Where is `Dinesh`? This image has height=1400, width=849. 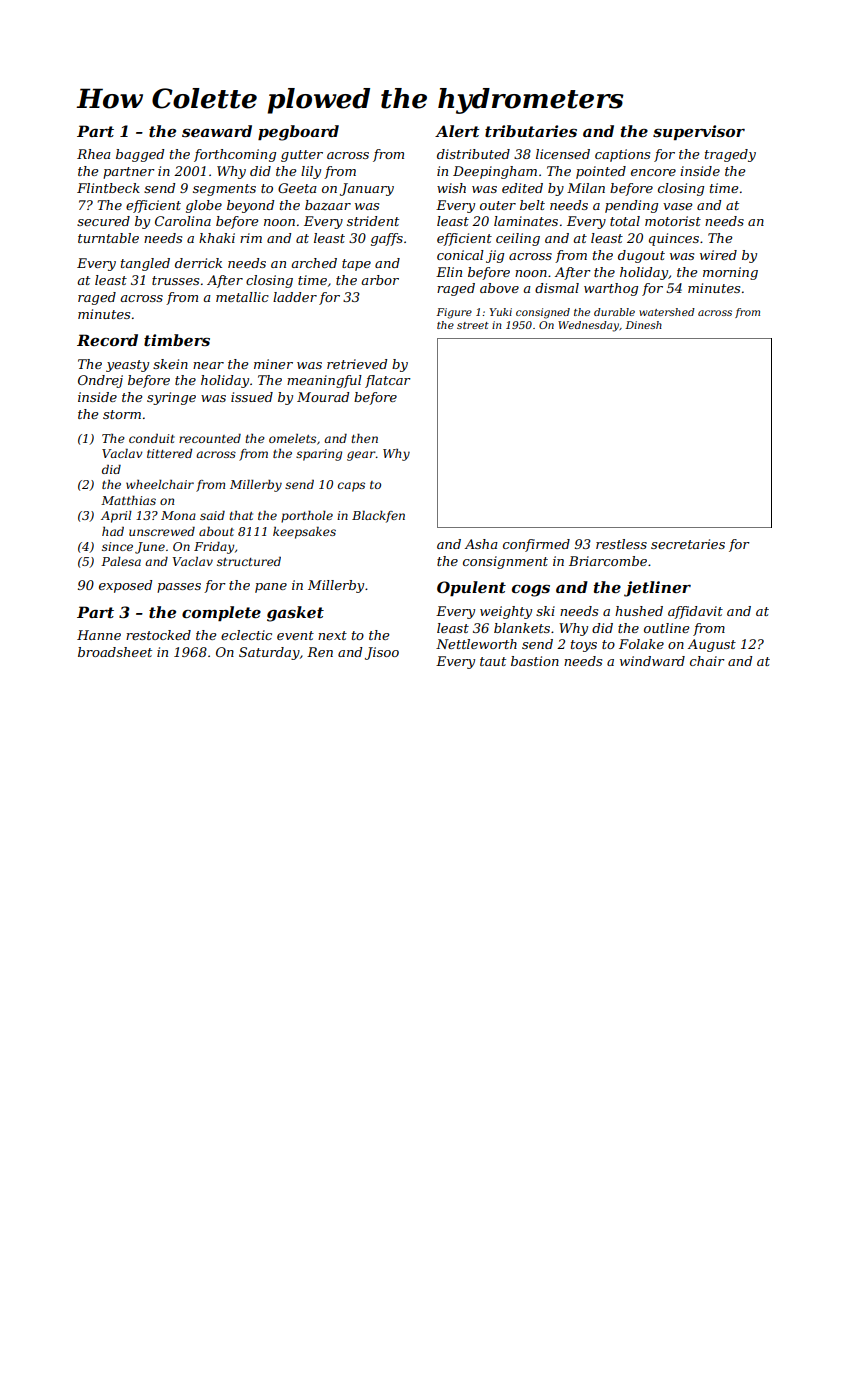 Dinesh is located at coordinates (643, 325).
